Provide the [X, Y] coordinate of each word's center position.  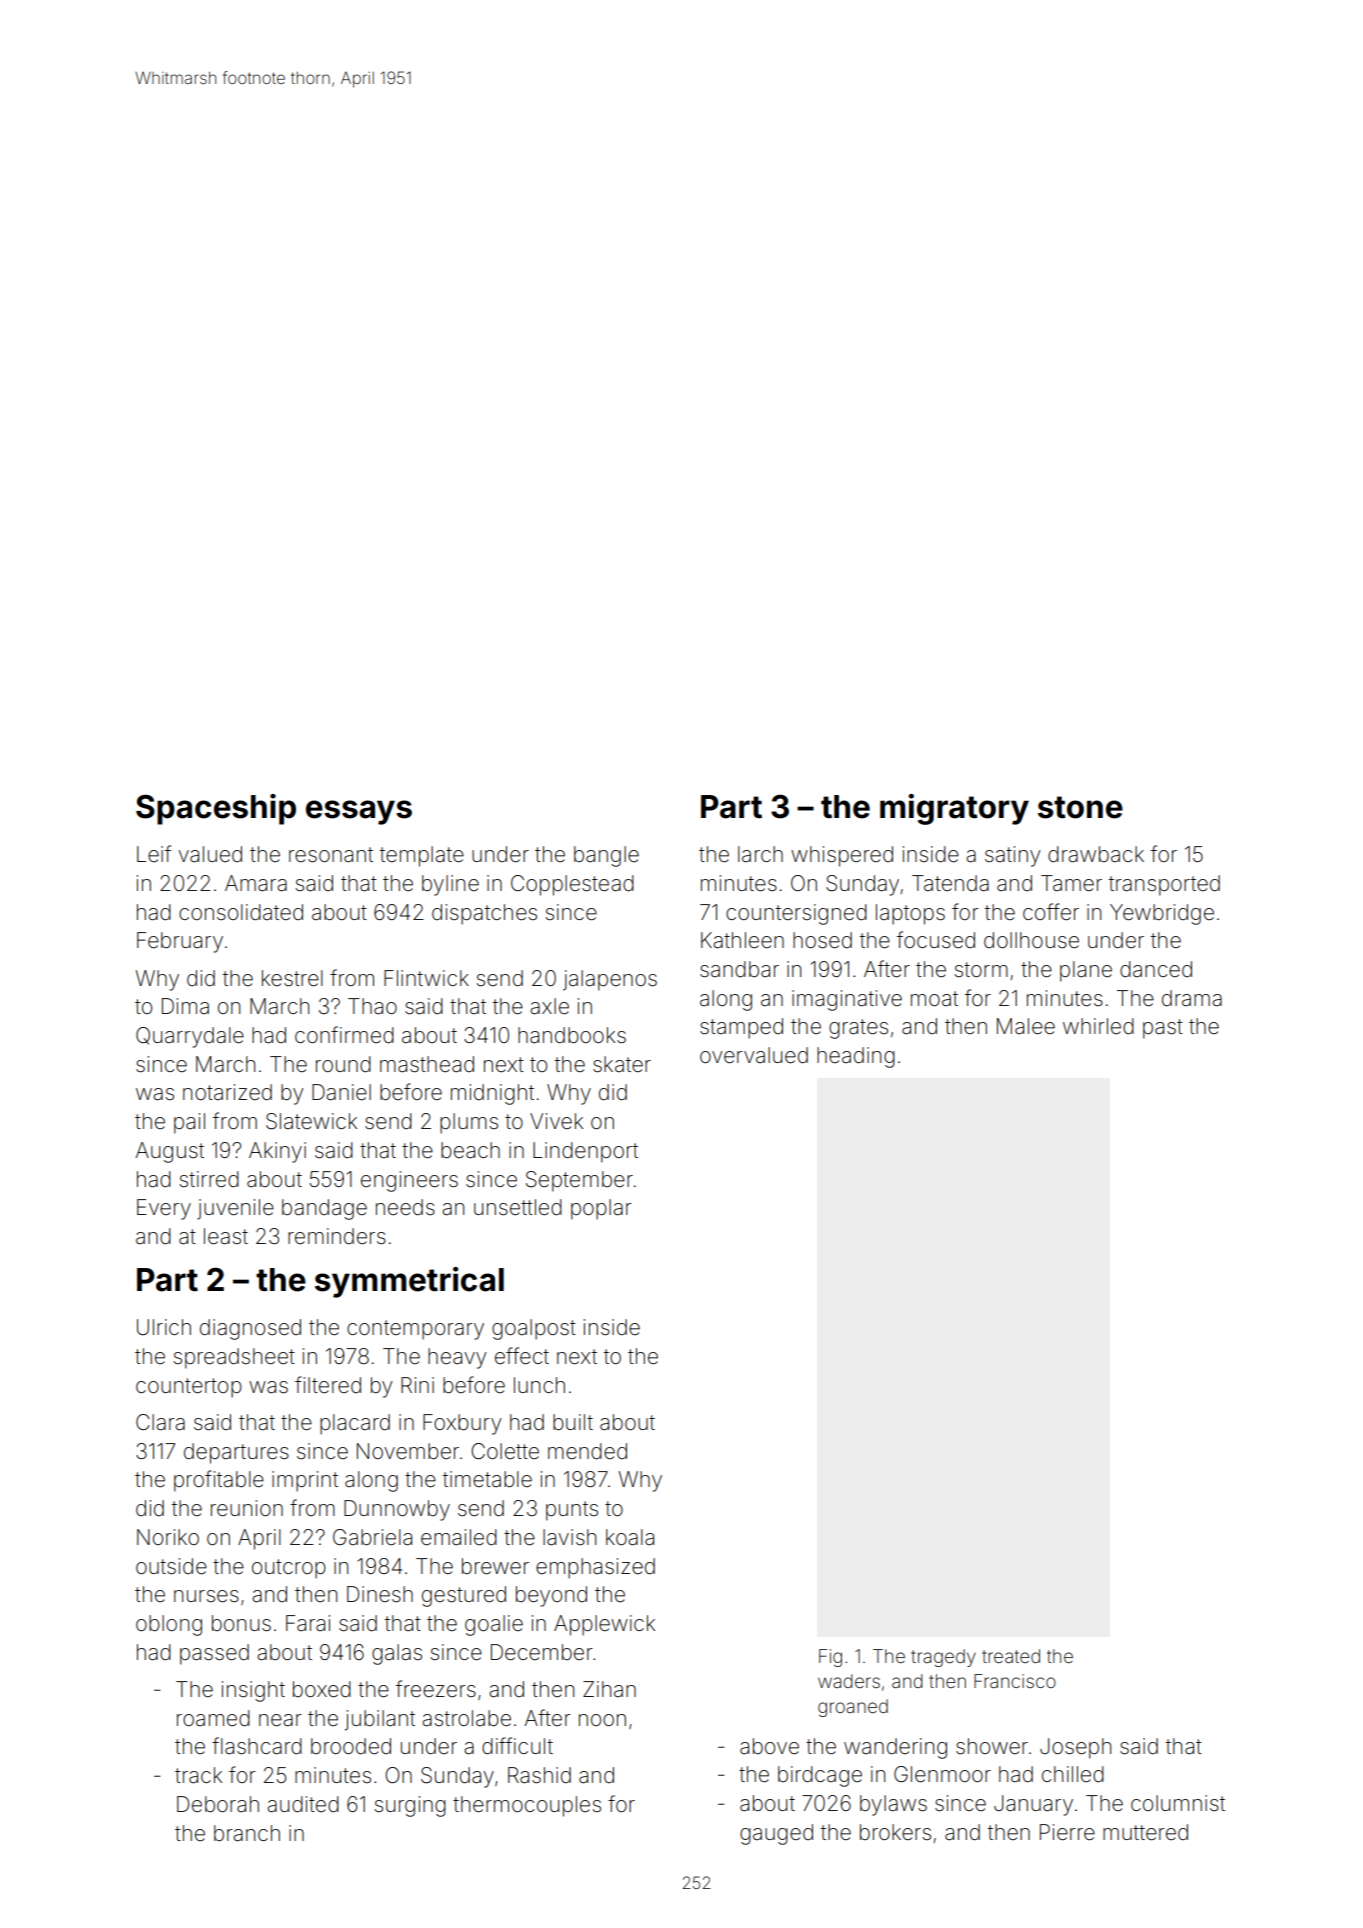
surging [410, 1806]
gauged [776, 1834]
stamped [741, 1028]
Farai [308, 1623]
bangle [606, 856]
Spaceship [216, 809]
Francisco [1015, 1681]
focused [936, 939]
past [1163, 1029]
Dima [185, 1006]
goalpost [534, 1329]
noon [602, 1720]
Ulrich [164, 1327]
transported [1164, 885]
